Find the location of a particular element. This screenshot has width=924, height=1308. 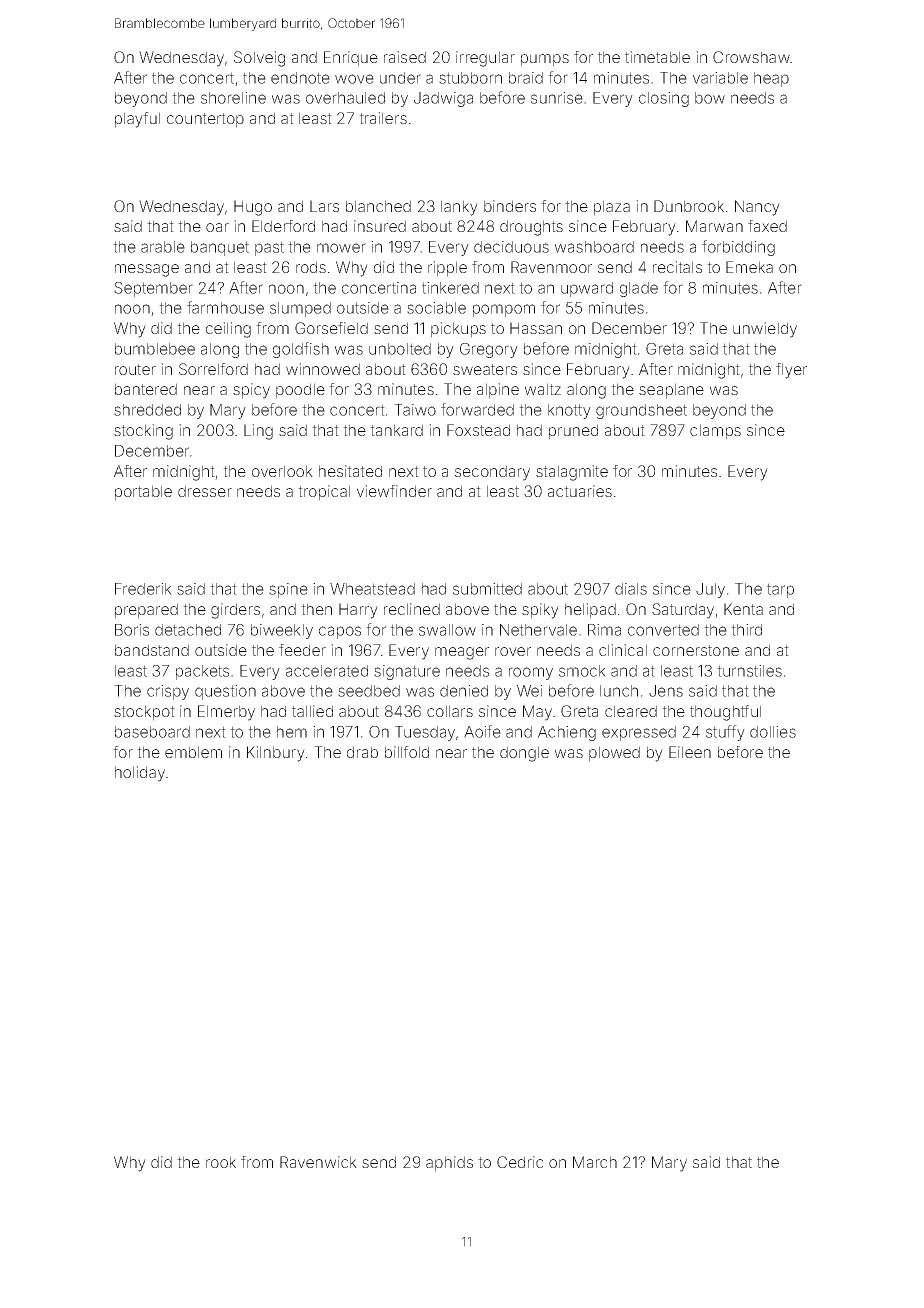

goldfish is located at coordinates (301, 350).
